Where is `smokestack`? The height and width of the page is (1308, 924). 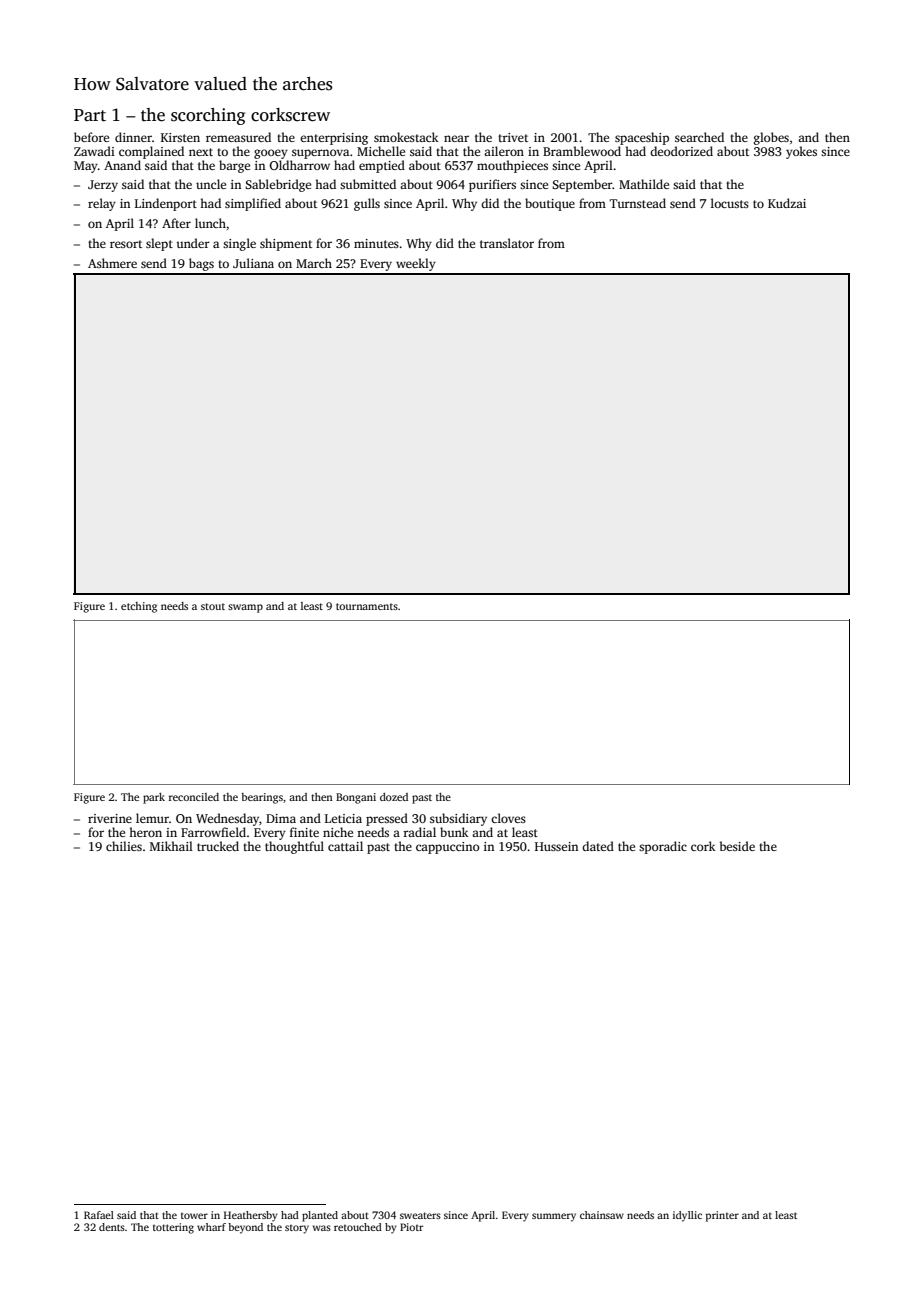 smokestack is located at coordinates (406, 137).
